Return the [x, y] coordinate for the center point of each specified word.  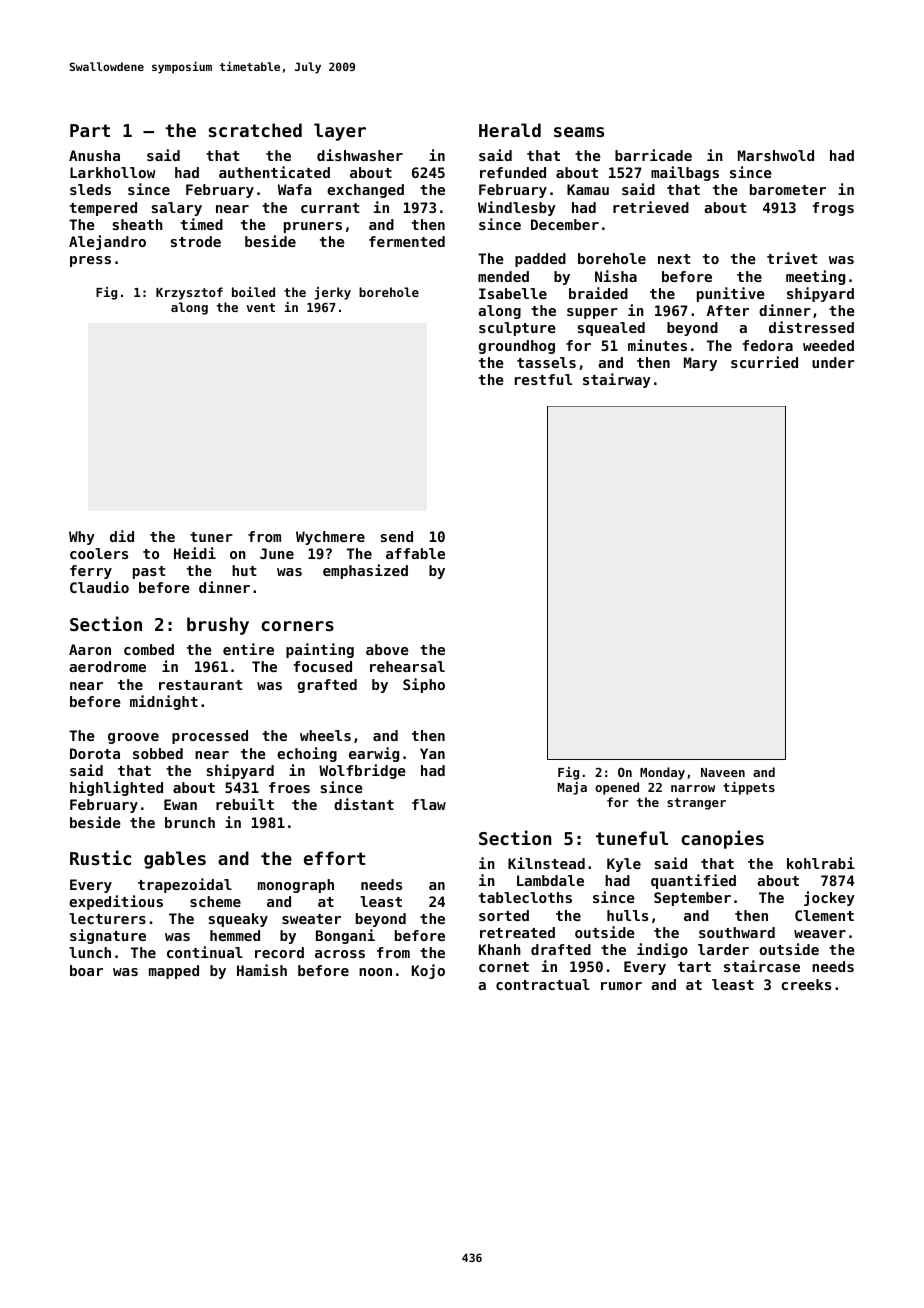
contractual [543, 984]
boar [86, 970]
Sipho [424, 685]
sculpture [517, 329]
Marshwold [776, 155]
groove [133, 738]
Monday [662, 773]
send [396, 536]
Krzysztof [189, 293]
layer [340, 132]
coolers [99, 553]
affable [415, 553]
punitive [731, 294]
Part [90, 130]
